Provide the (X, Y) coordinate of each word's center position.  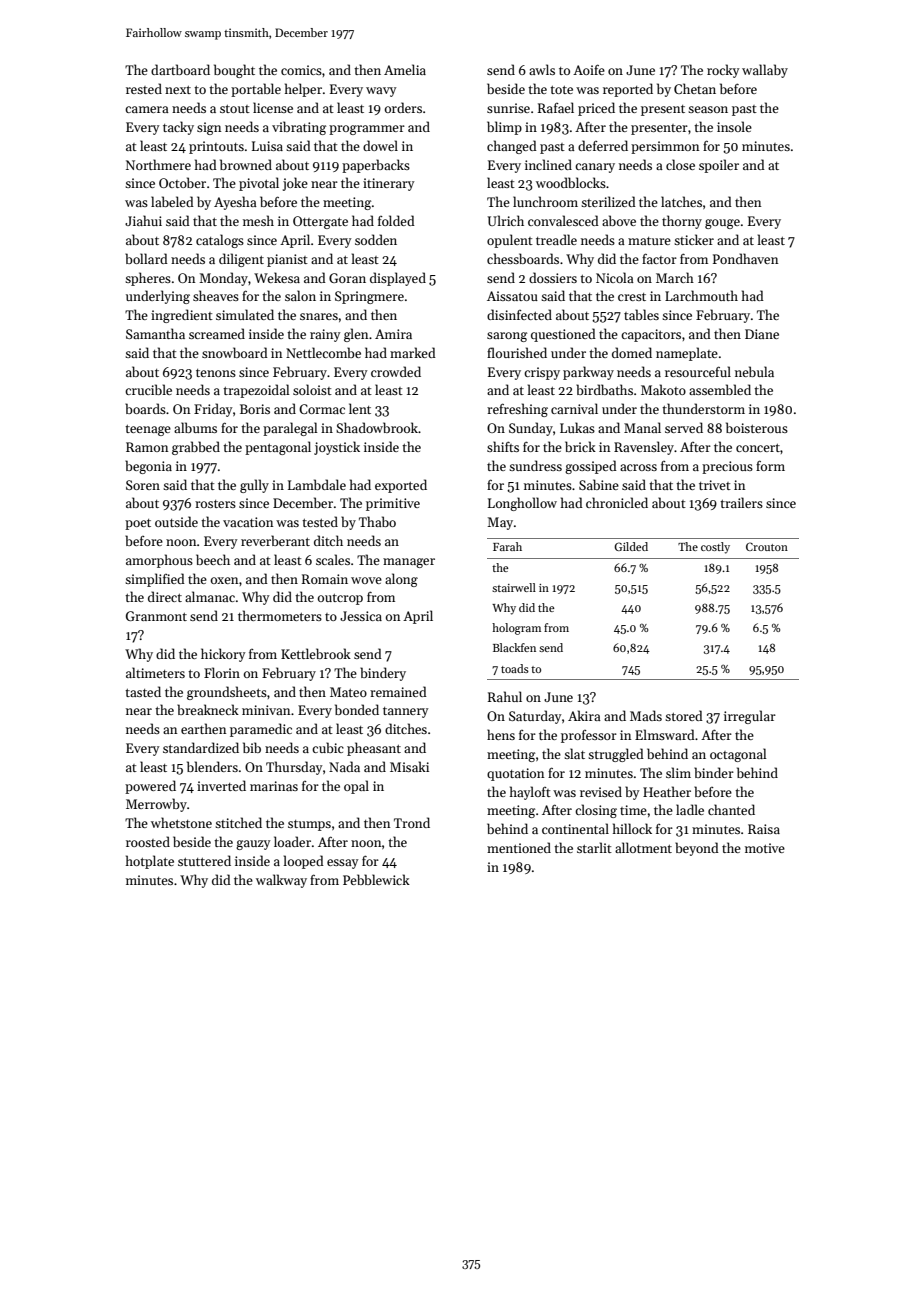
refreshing (517, 410)
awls (542, 69)
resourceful (698, 371)
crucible (148, 389)
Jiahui (143, 220)
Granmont (156, 616)
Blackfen (514, 647)
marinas (274, 786)
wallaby (765, 71)
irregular (750, 717)
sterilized (608, 201)
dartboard (180, 69)
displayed (398, 279)
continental (575, 828)
